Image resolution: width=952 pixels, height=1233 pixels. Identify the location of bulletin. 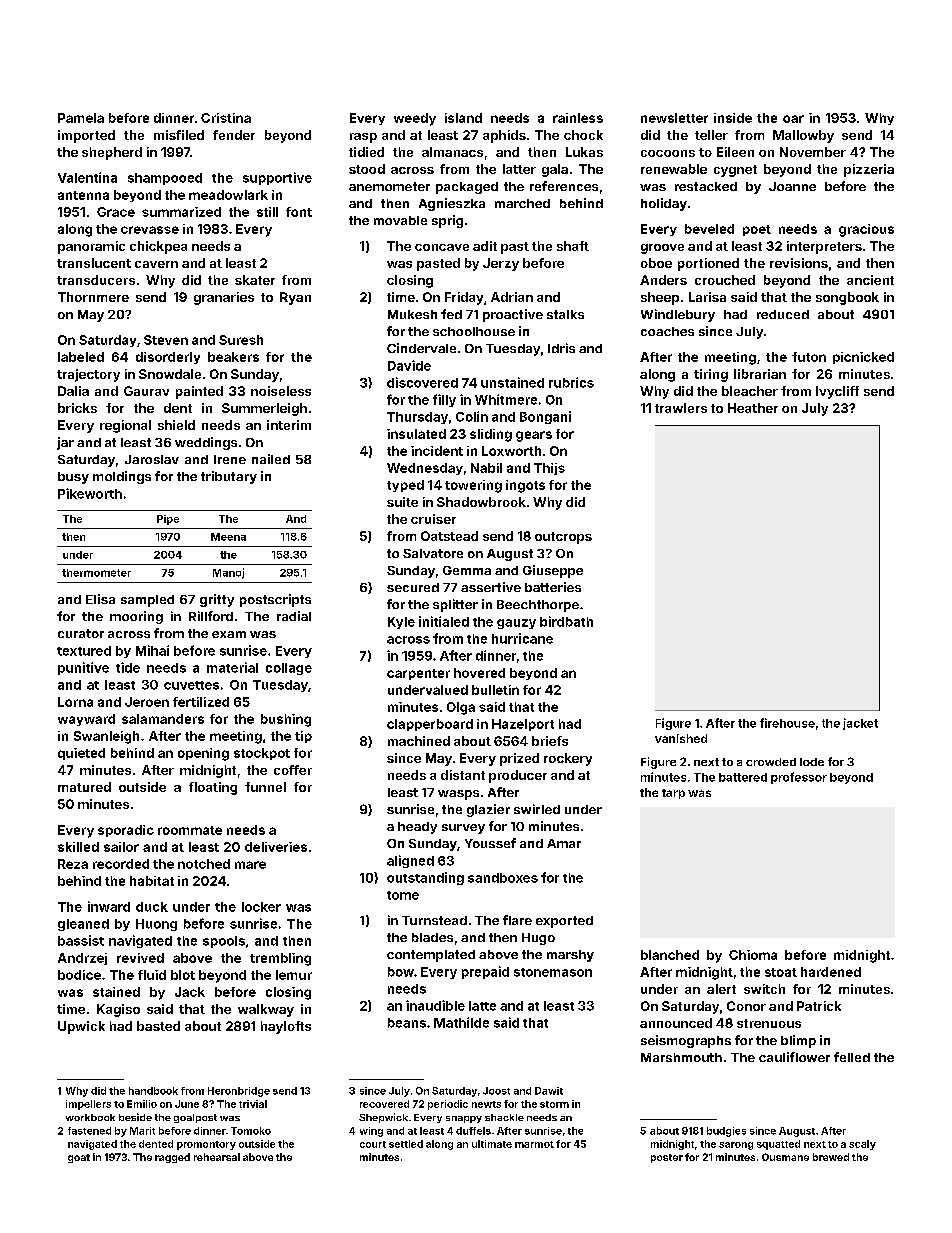
(495, 690).
